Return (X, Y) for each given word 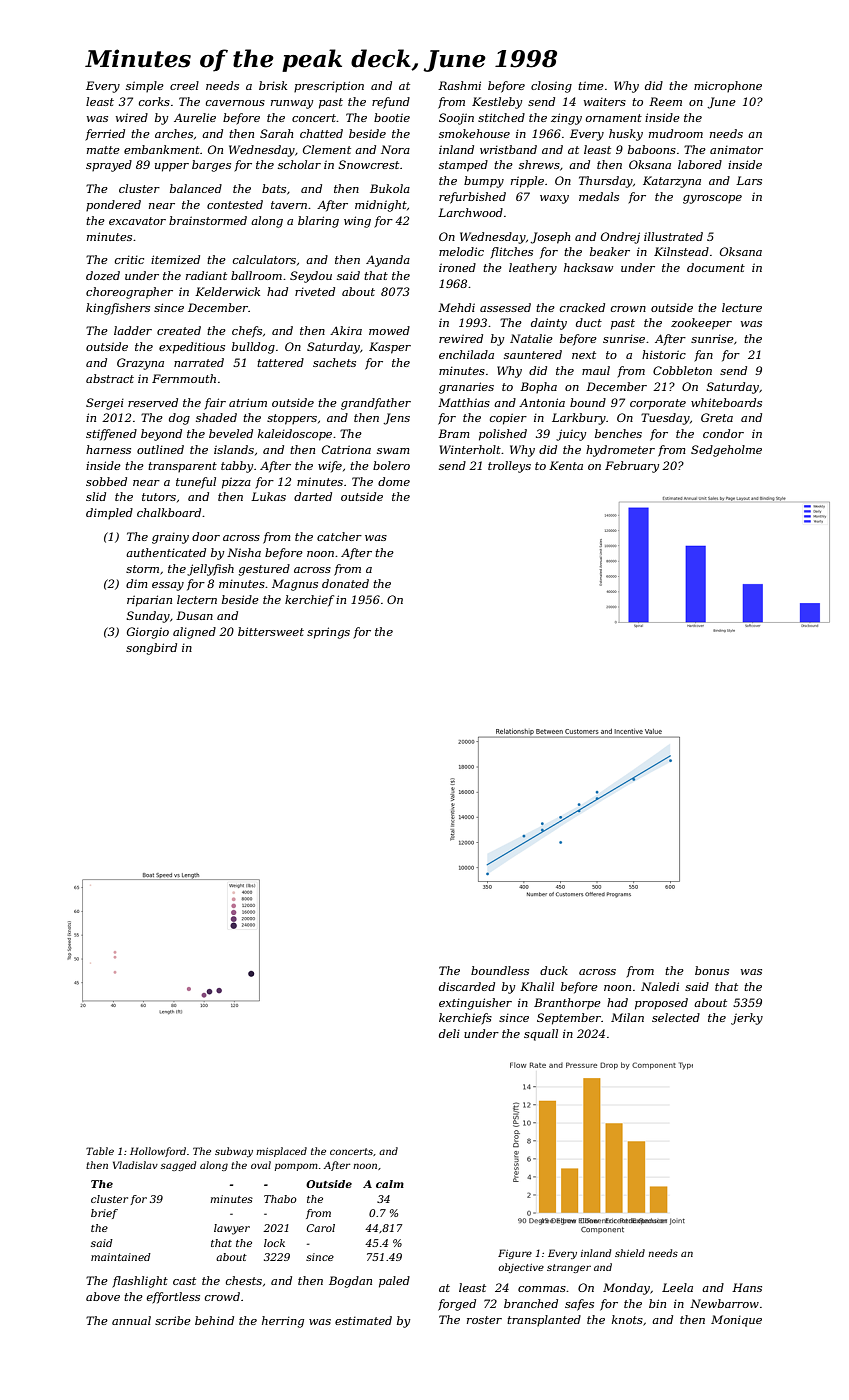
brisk (273, 85)
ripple (527, 182)
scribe (173, 1320)
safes (579, 1305)
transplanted (544, 1320)
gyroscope (712, 199)
